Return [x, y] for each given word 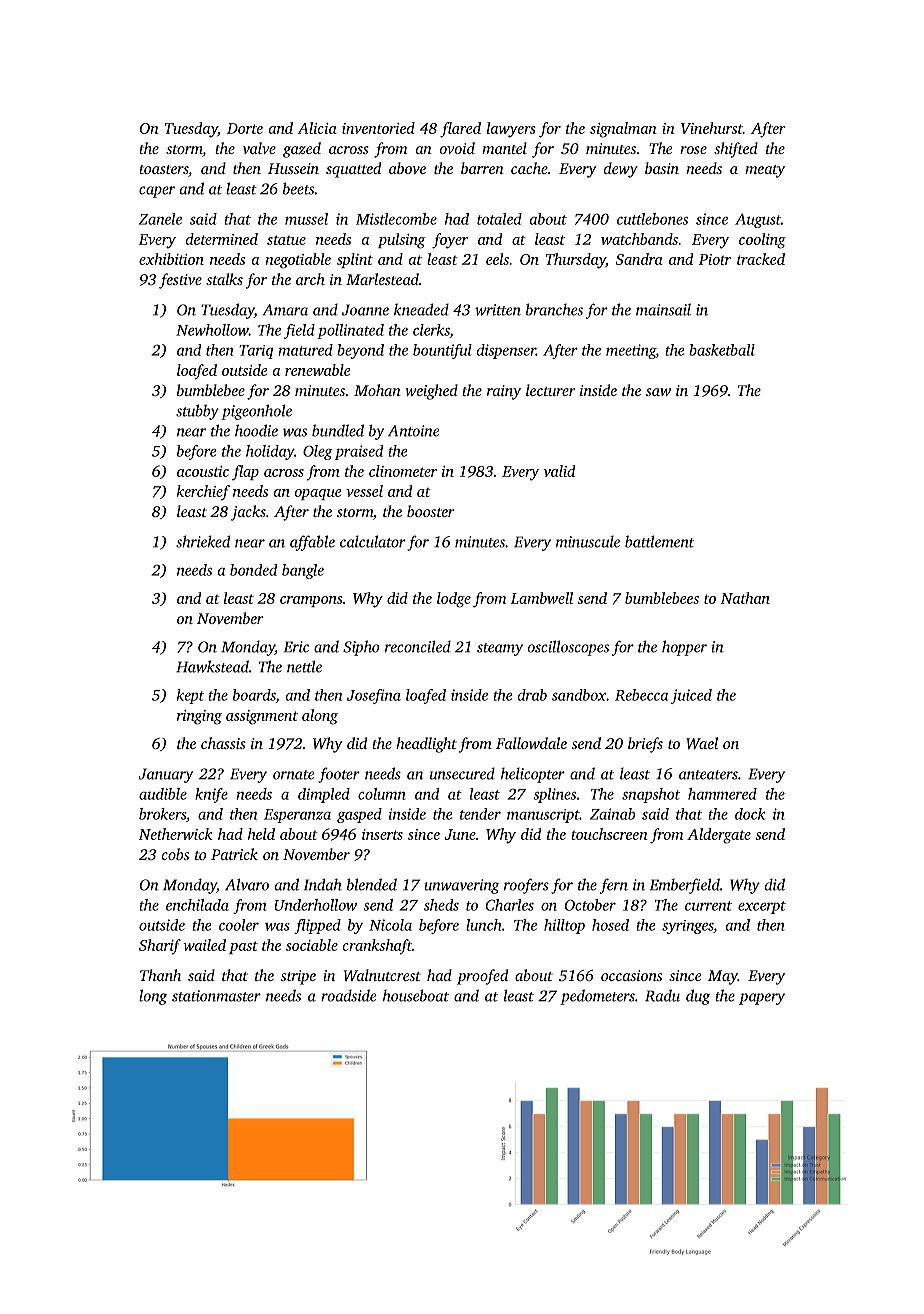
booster [431, 511]
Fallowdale [531, 743]
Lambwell [542, 598]
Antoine [413, 431]
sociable [312, 945]
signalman [623, 130]
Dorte [245, 128]
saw [658, 392]
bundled [338, 430]
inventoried [378, 128]
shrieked [203, 541]
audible [163, 794]
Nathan [745, 598]
